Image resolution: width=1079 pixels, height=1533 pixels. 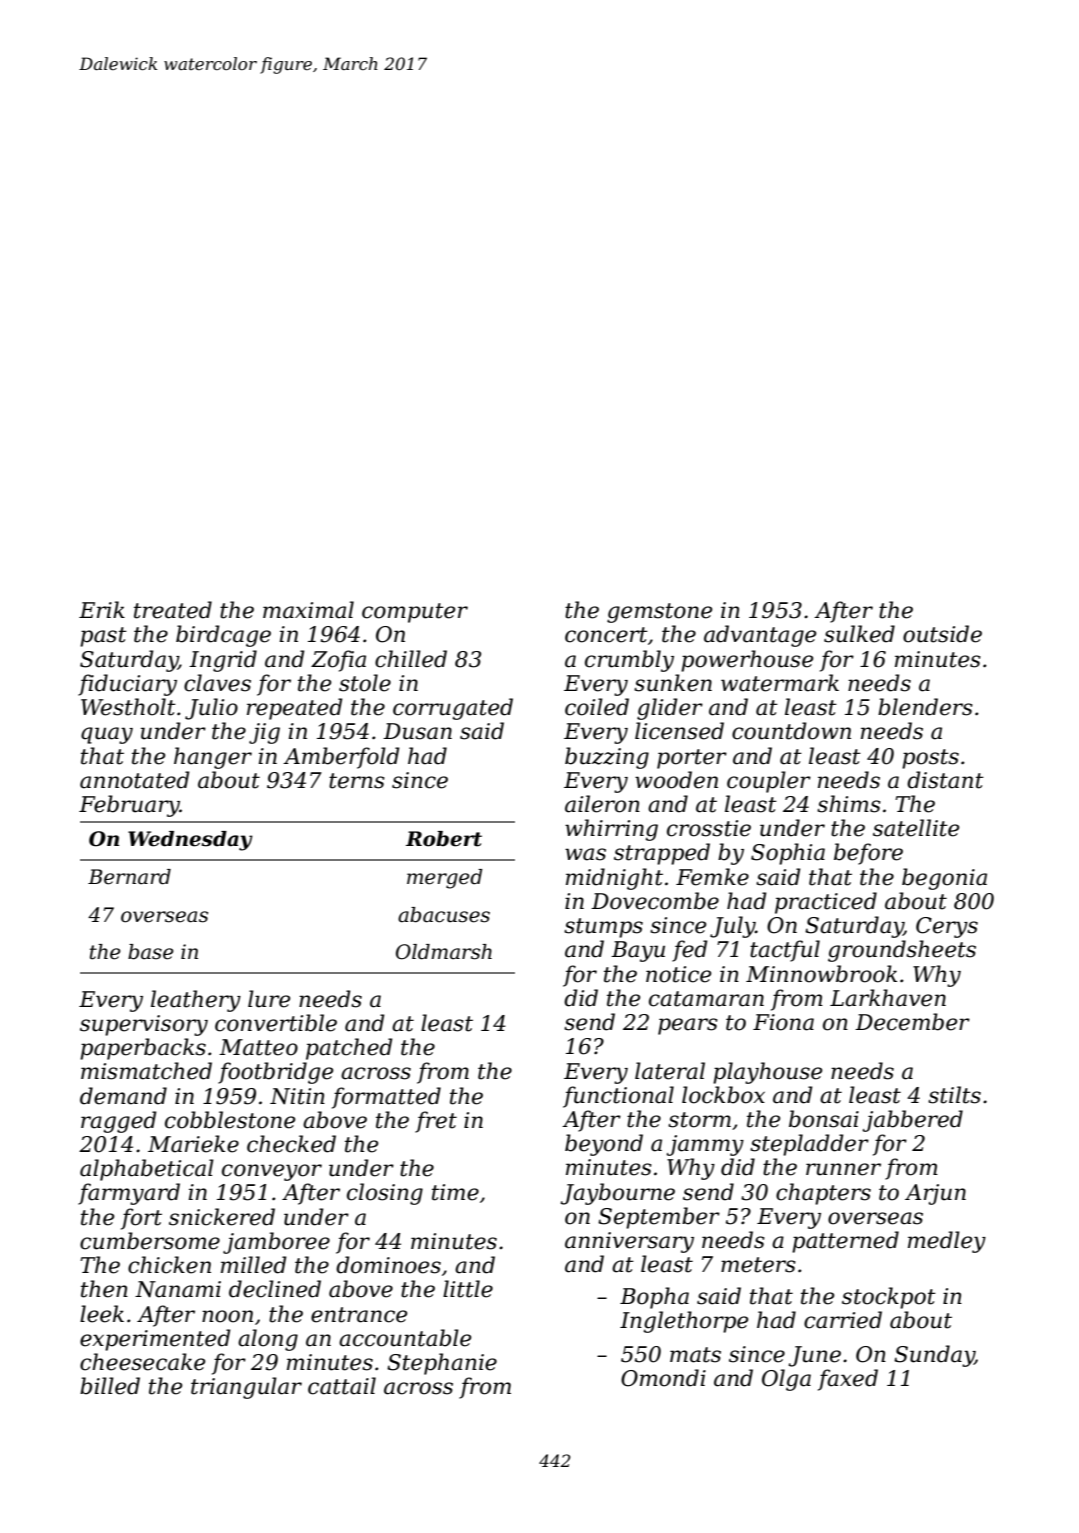 I want to click on December, so click(x=912, y=1022).
